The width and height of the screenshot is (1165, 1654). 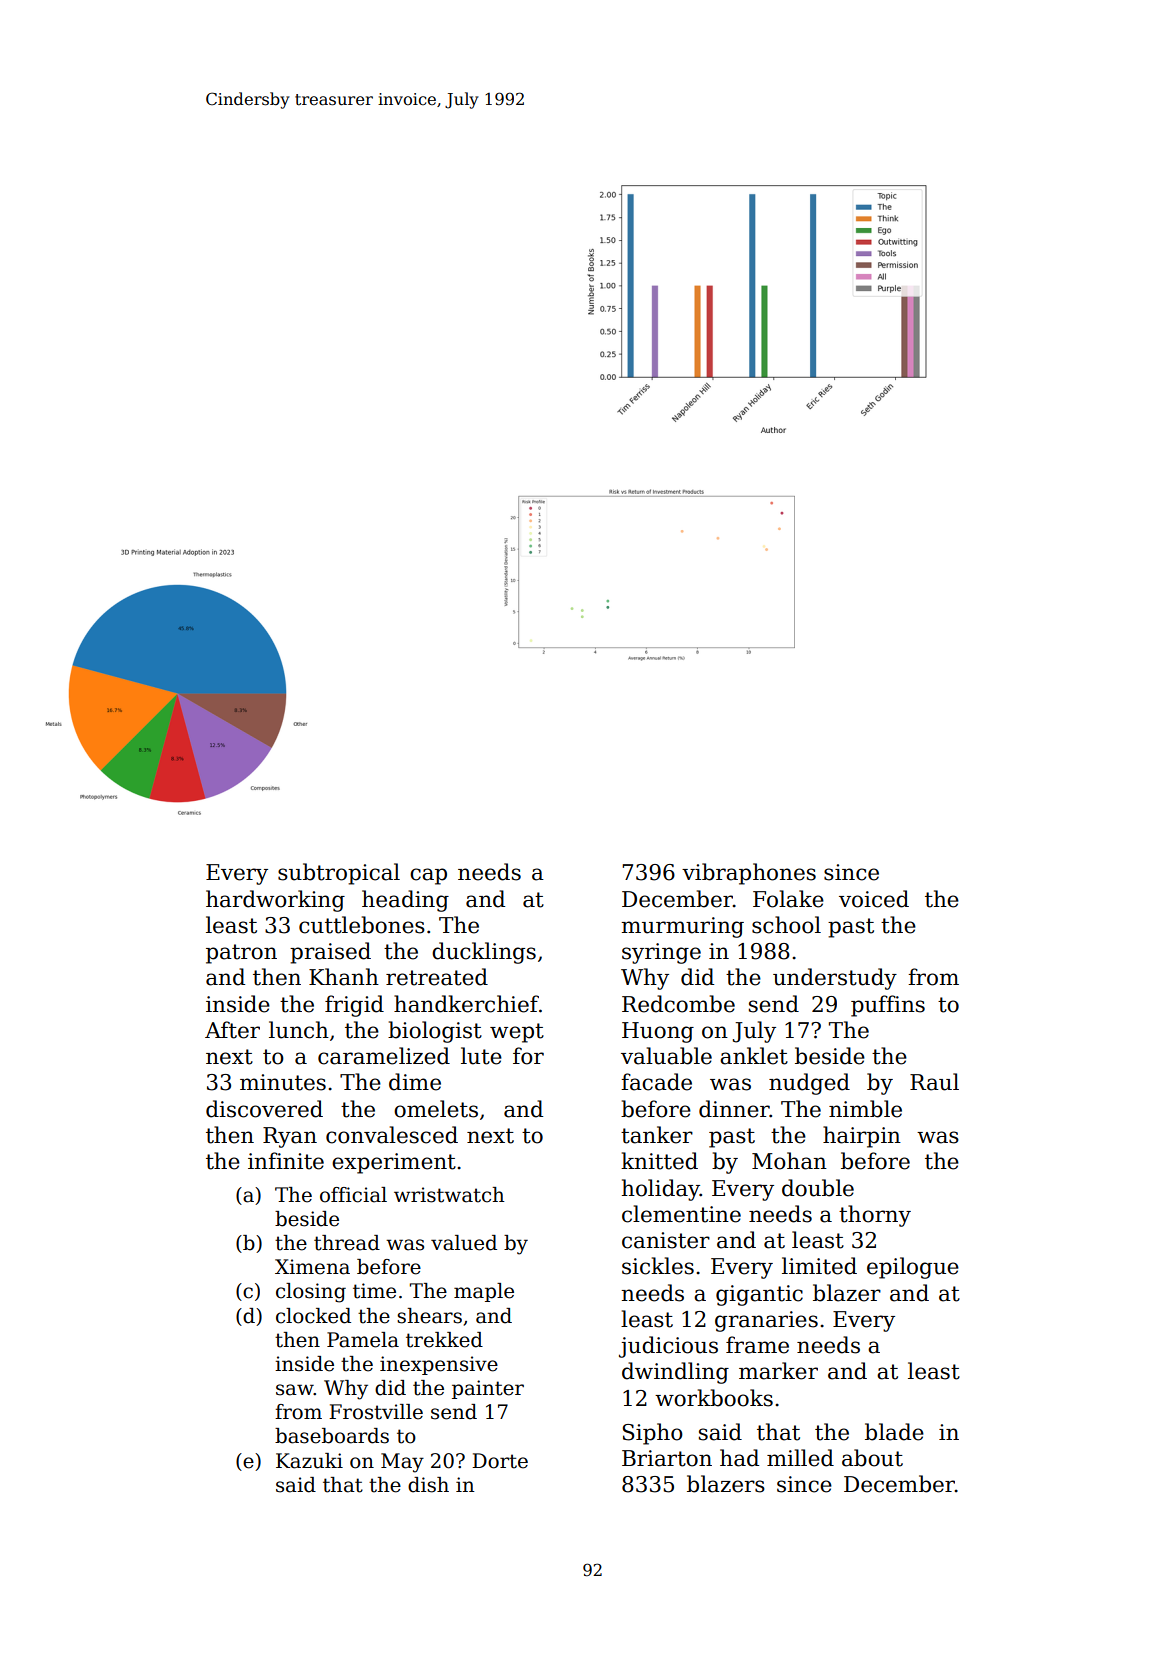 I want to click on voiced, so click(x=874, y=899).
